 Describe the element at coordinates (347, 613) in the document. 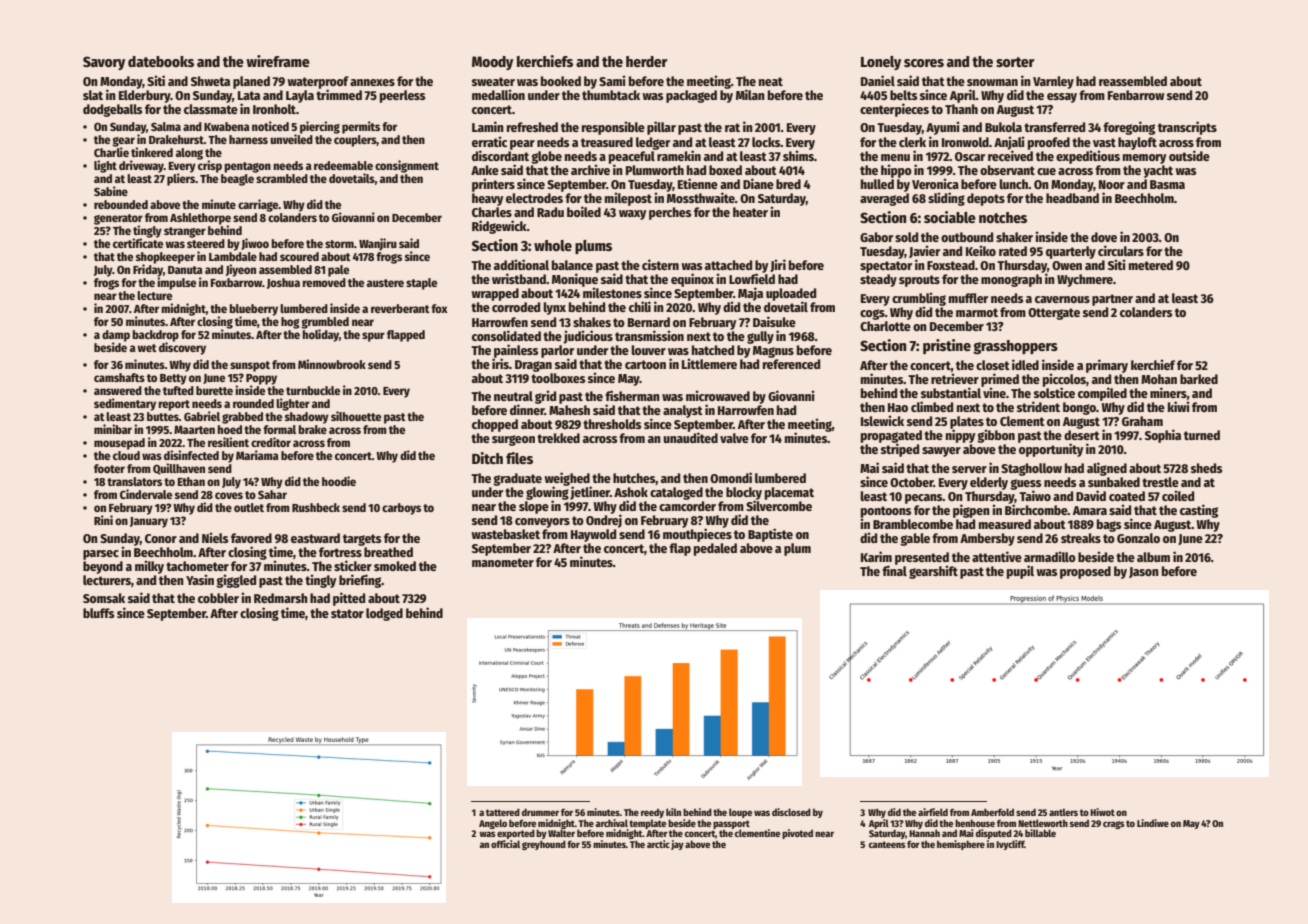

I see `stator` at that location.
